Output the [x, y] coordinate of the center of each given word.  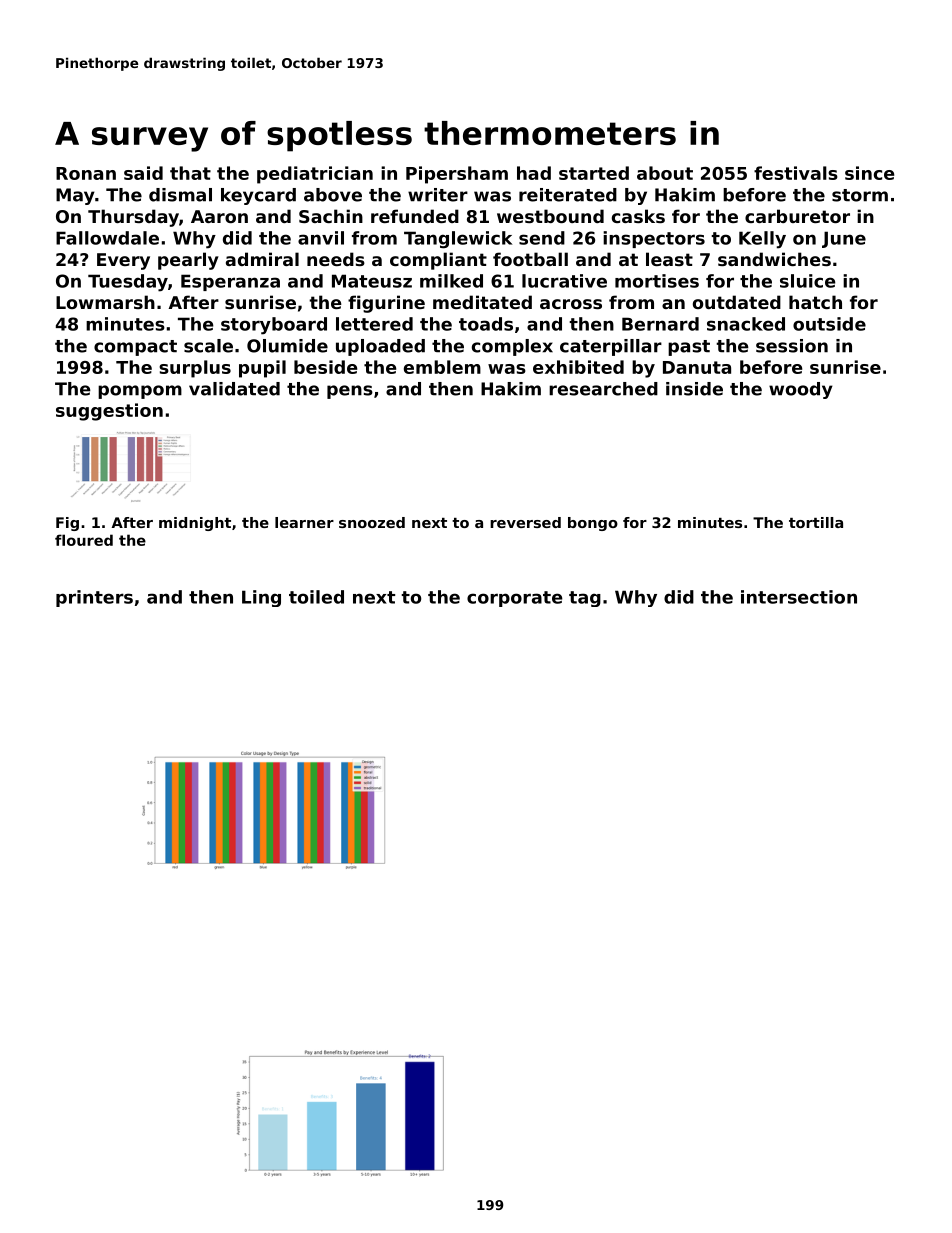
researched [603, 389]
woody [801, 390]
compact [135, 348]
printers [94, 598]
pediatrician [315, 175]
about [665, 173]
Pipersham [457, 175]
